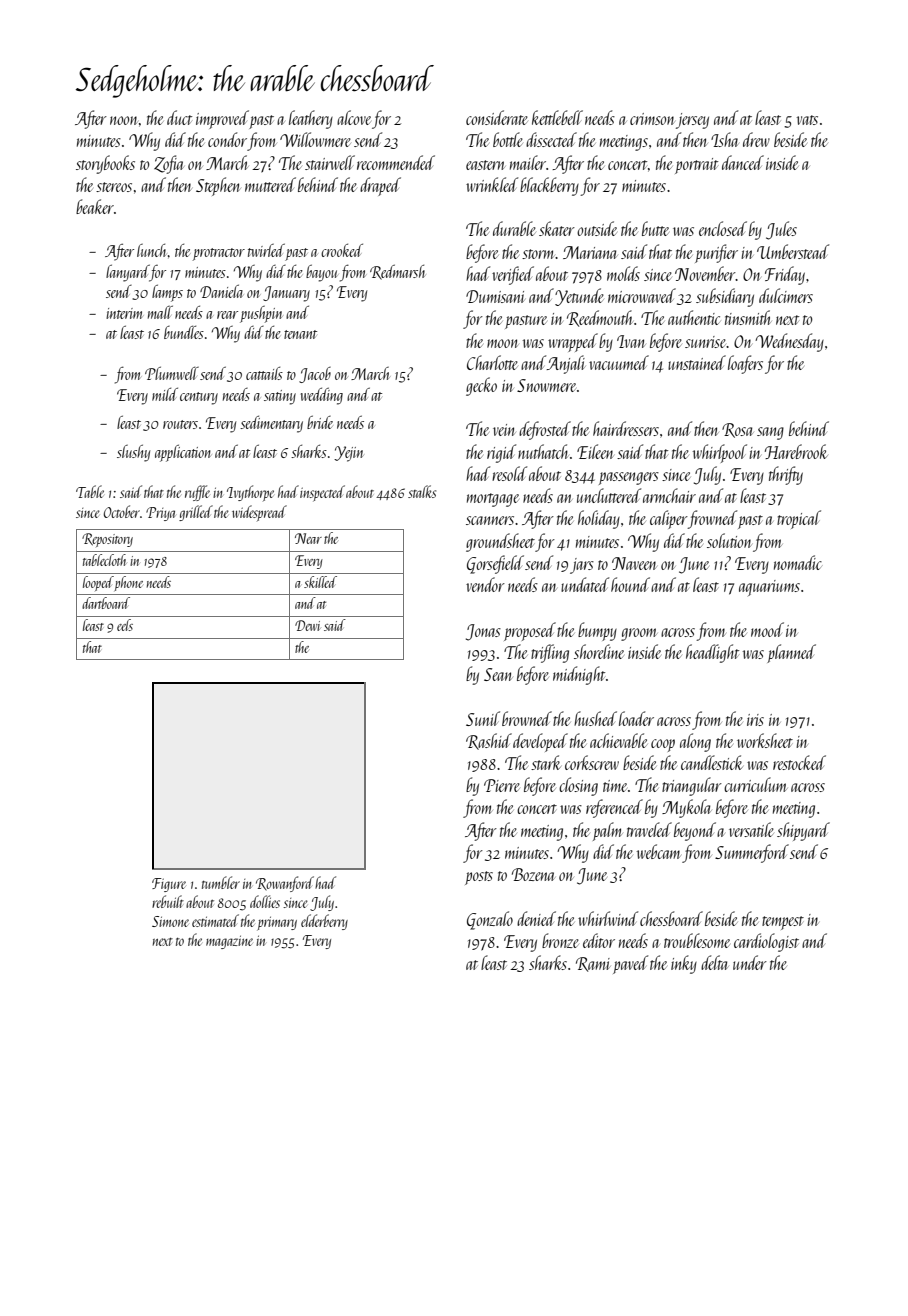  I want to click on rebuilt, so click(168, 901).
